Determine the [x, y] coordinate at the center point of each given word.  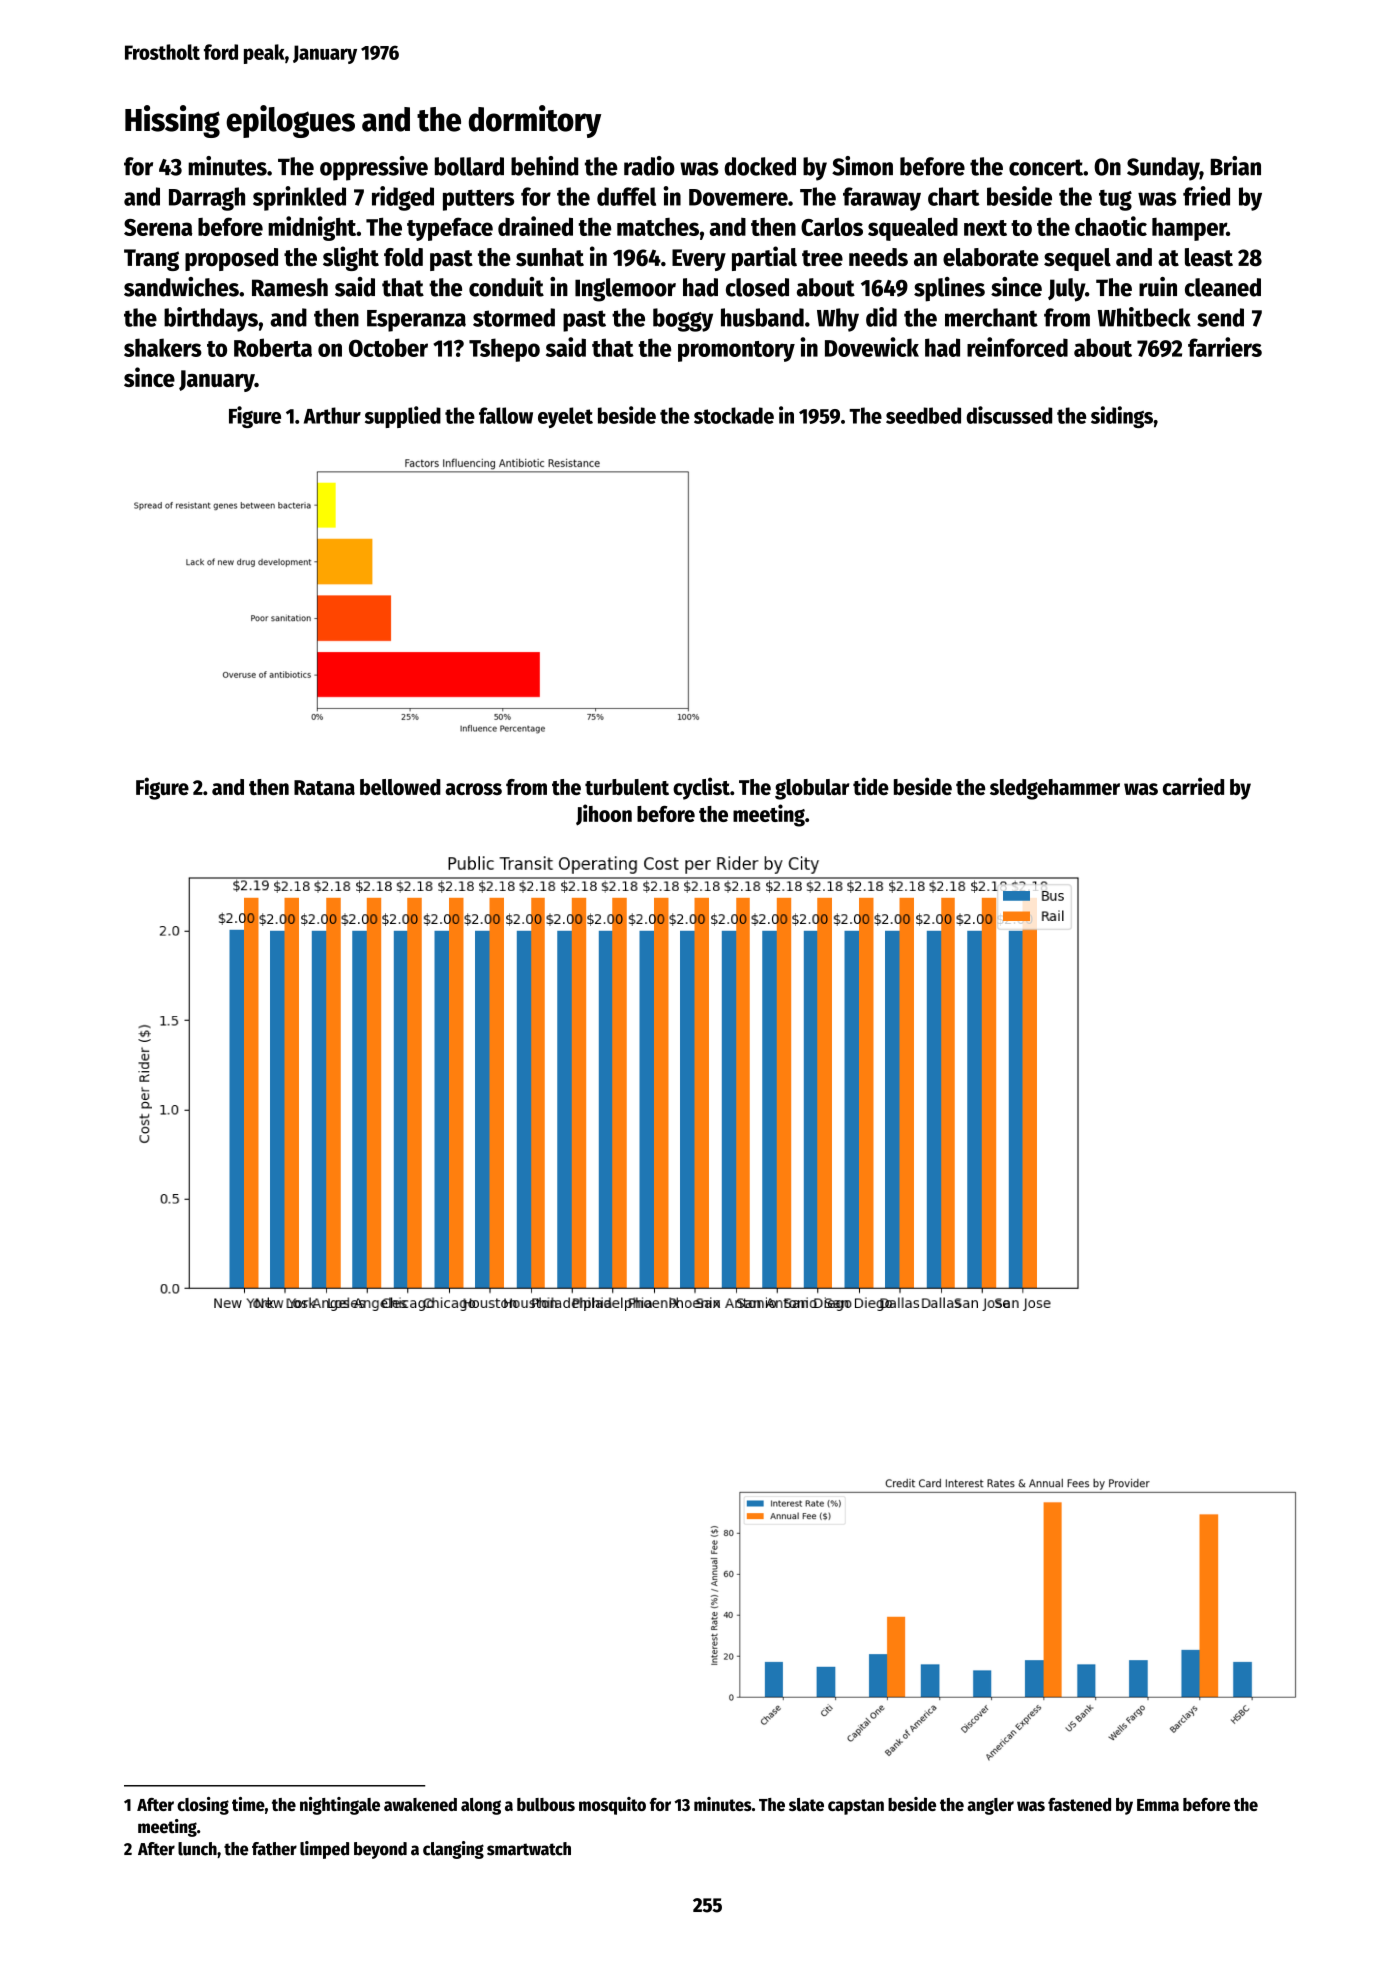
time [248, 1804]
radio [649, 166]
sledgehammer [1055, 789]
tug [1115, 200]
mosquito [612, 1806]
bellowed [400, 787]
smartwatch [529, 1849]
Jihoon [604, 815]
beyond [380, 1850]
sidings [1122, 417]
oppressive [374, 168]
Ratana [324, 787]
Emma [1158, 1805]
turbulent [627, 787]
